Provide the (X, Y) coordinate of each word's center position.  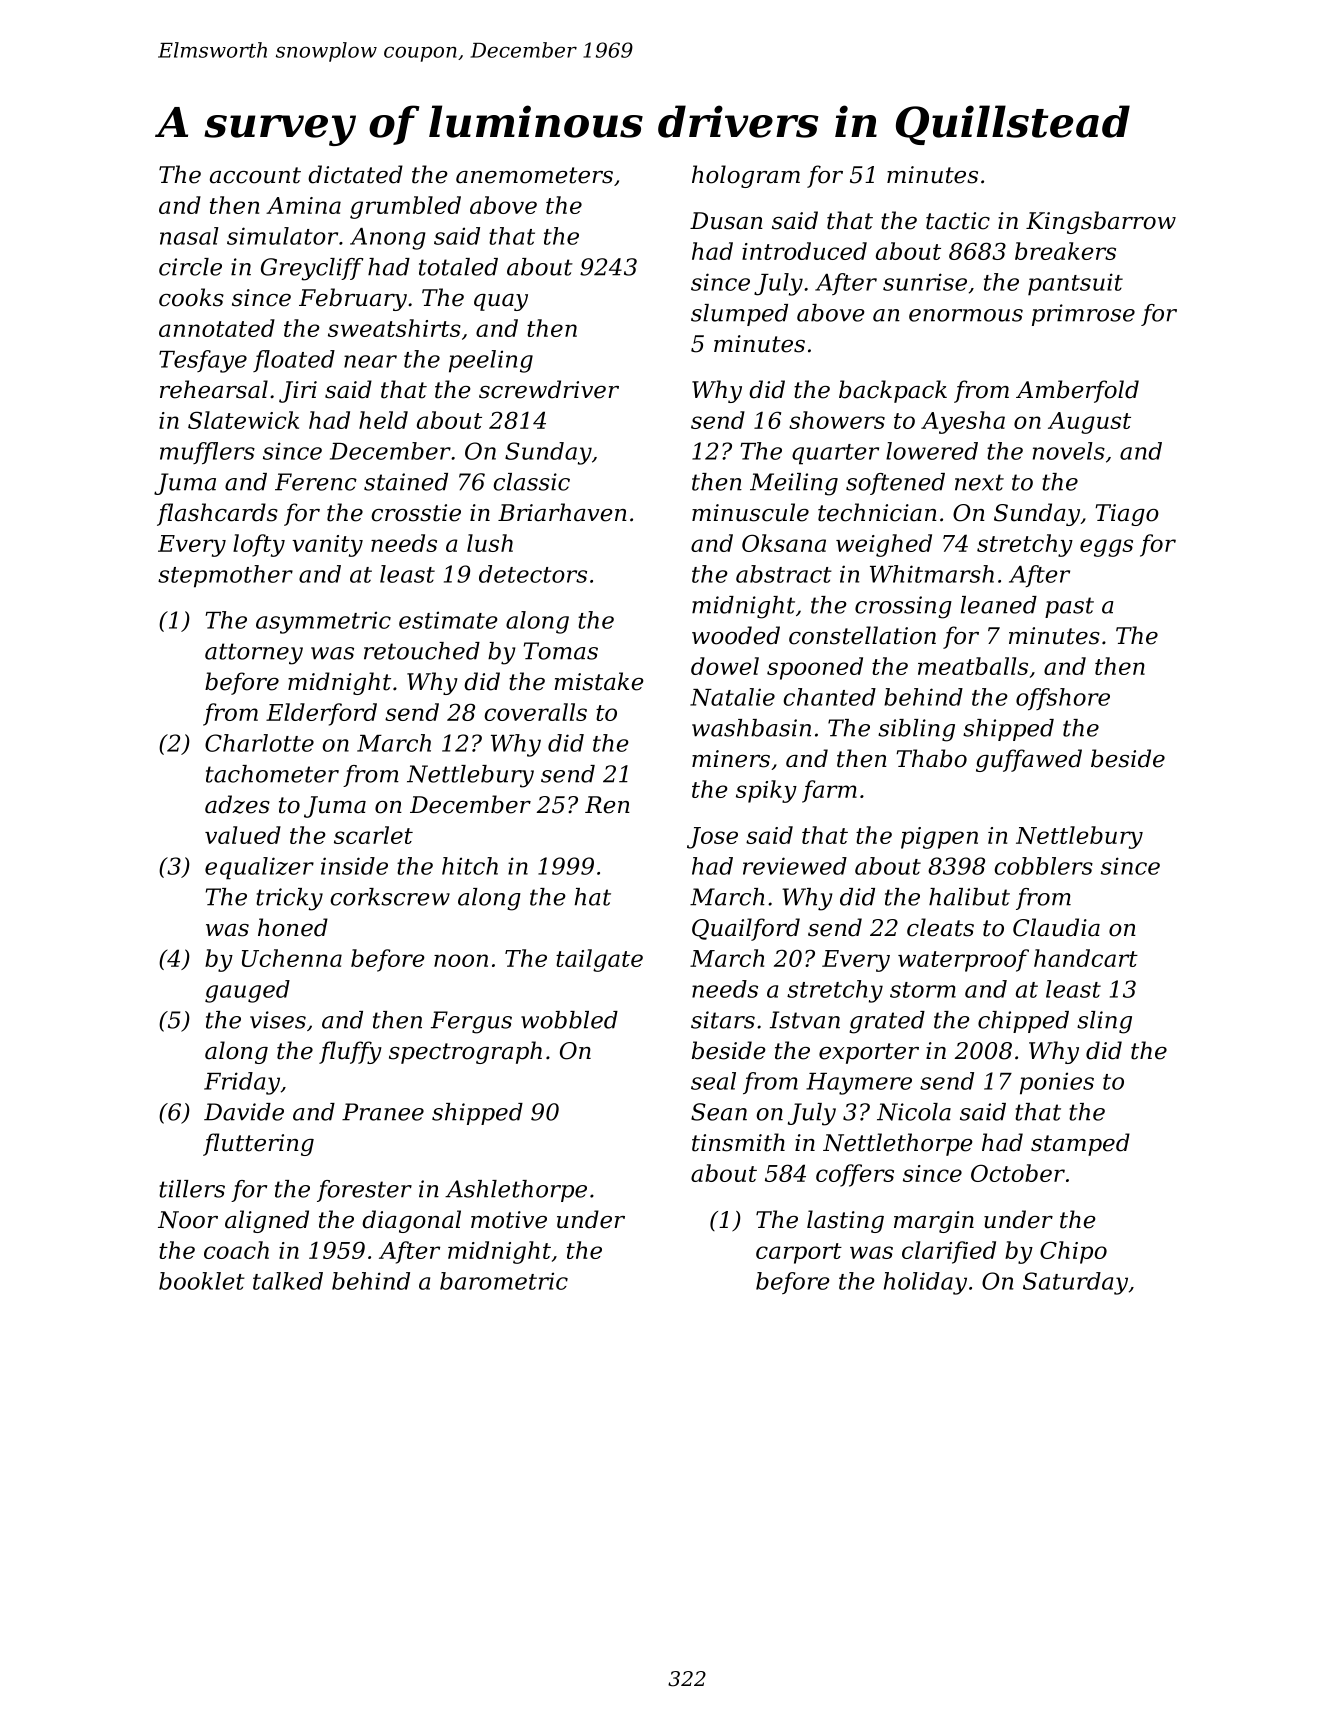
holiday (925, 1283)
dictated (355, 174)
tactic (958, 221)
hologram (746, 176)
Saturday (1075, 1283)
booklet (202, 1281)
